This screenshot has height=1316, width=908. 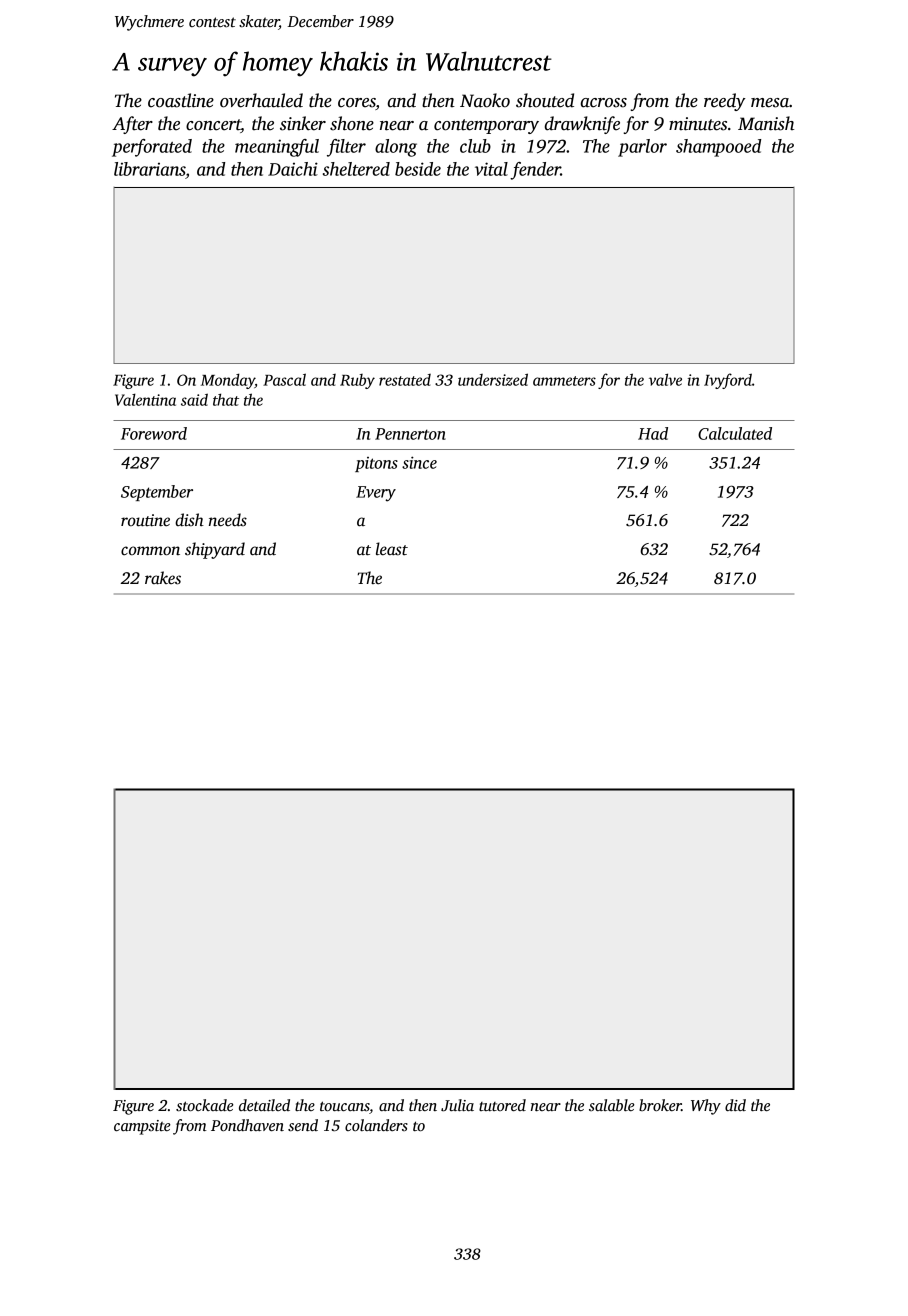 I want to click on across, so click(x=604, y=103).
